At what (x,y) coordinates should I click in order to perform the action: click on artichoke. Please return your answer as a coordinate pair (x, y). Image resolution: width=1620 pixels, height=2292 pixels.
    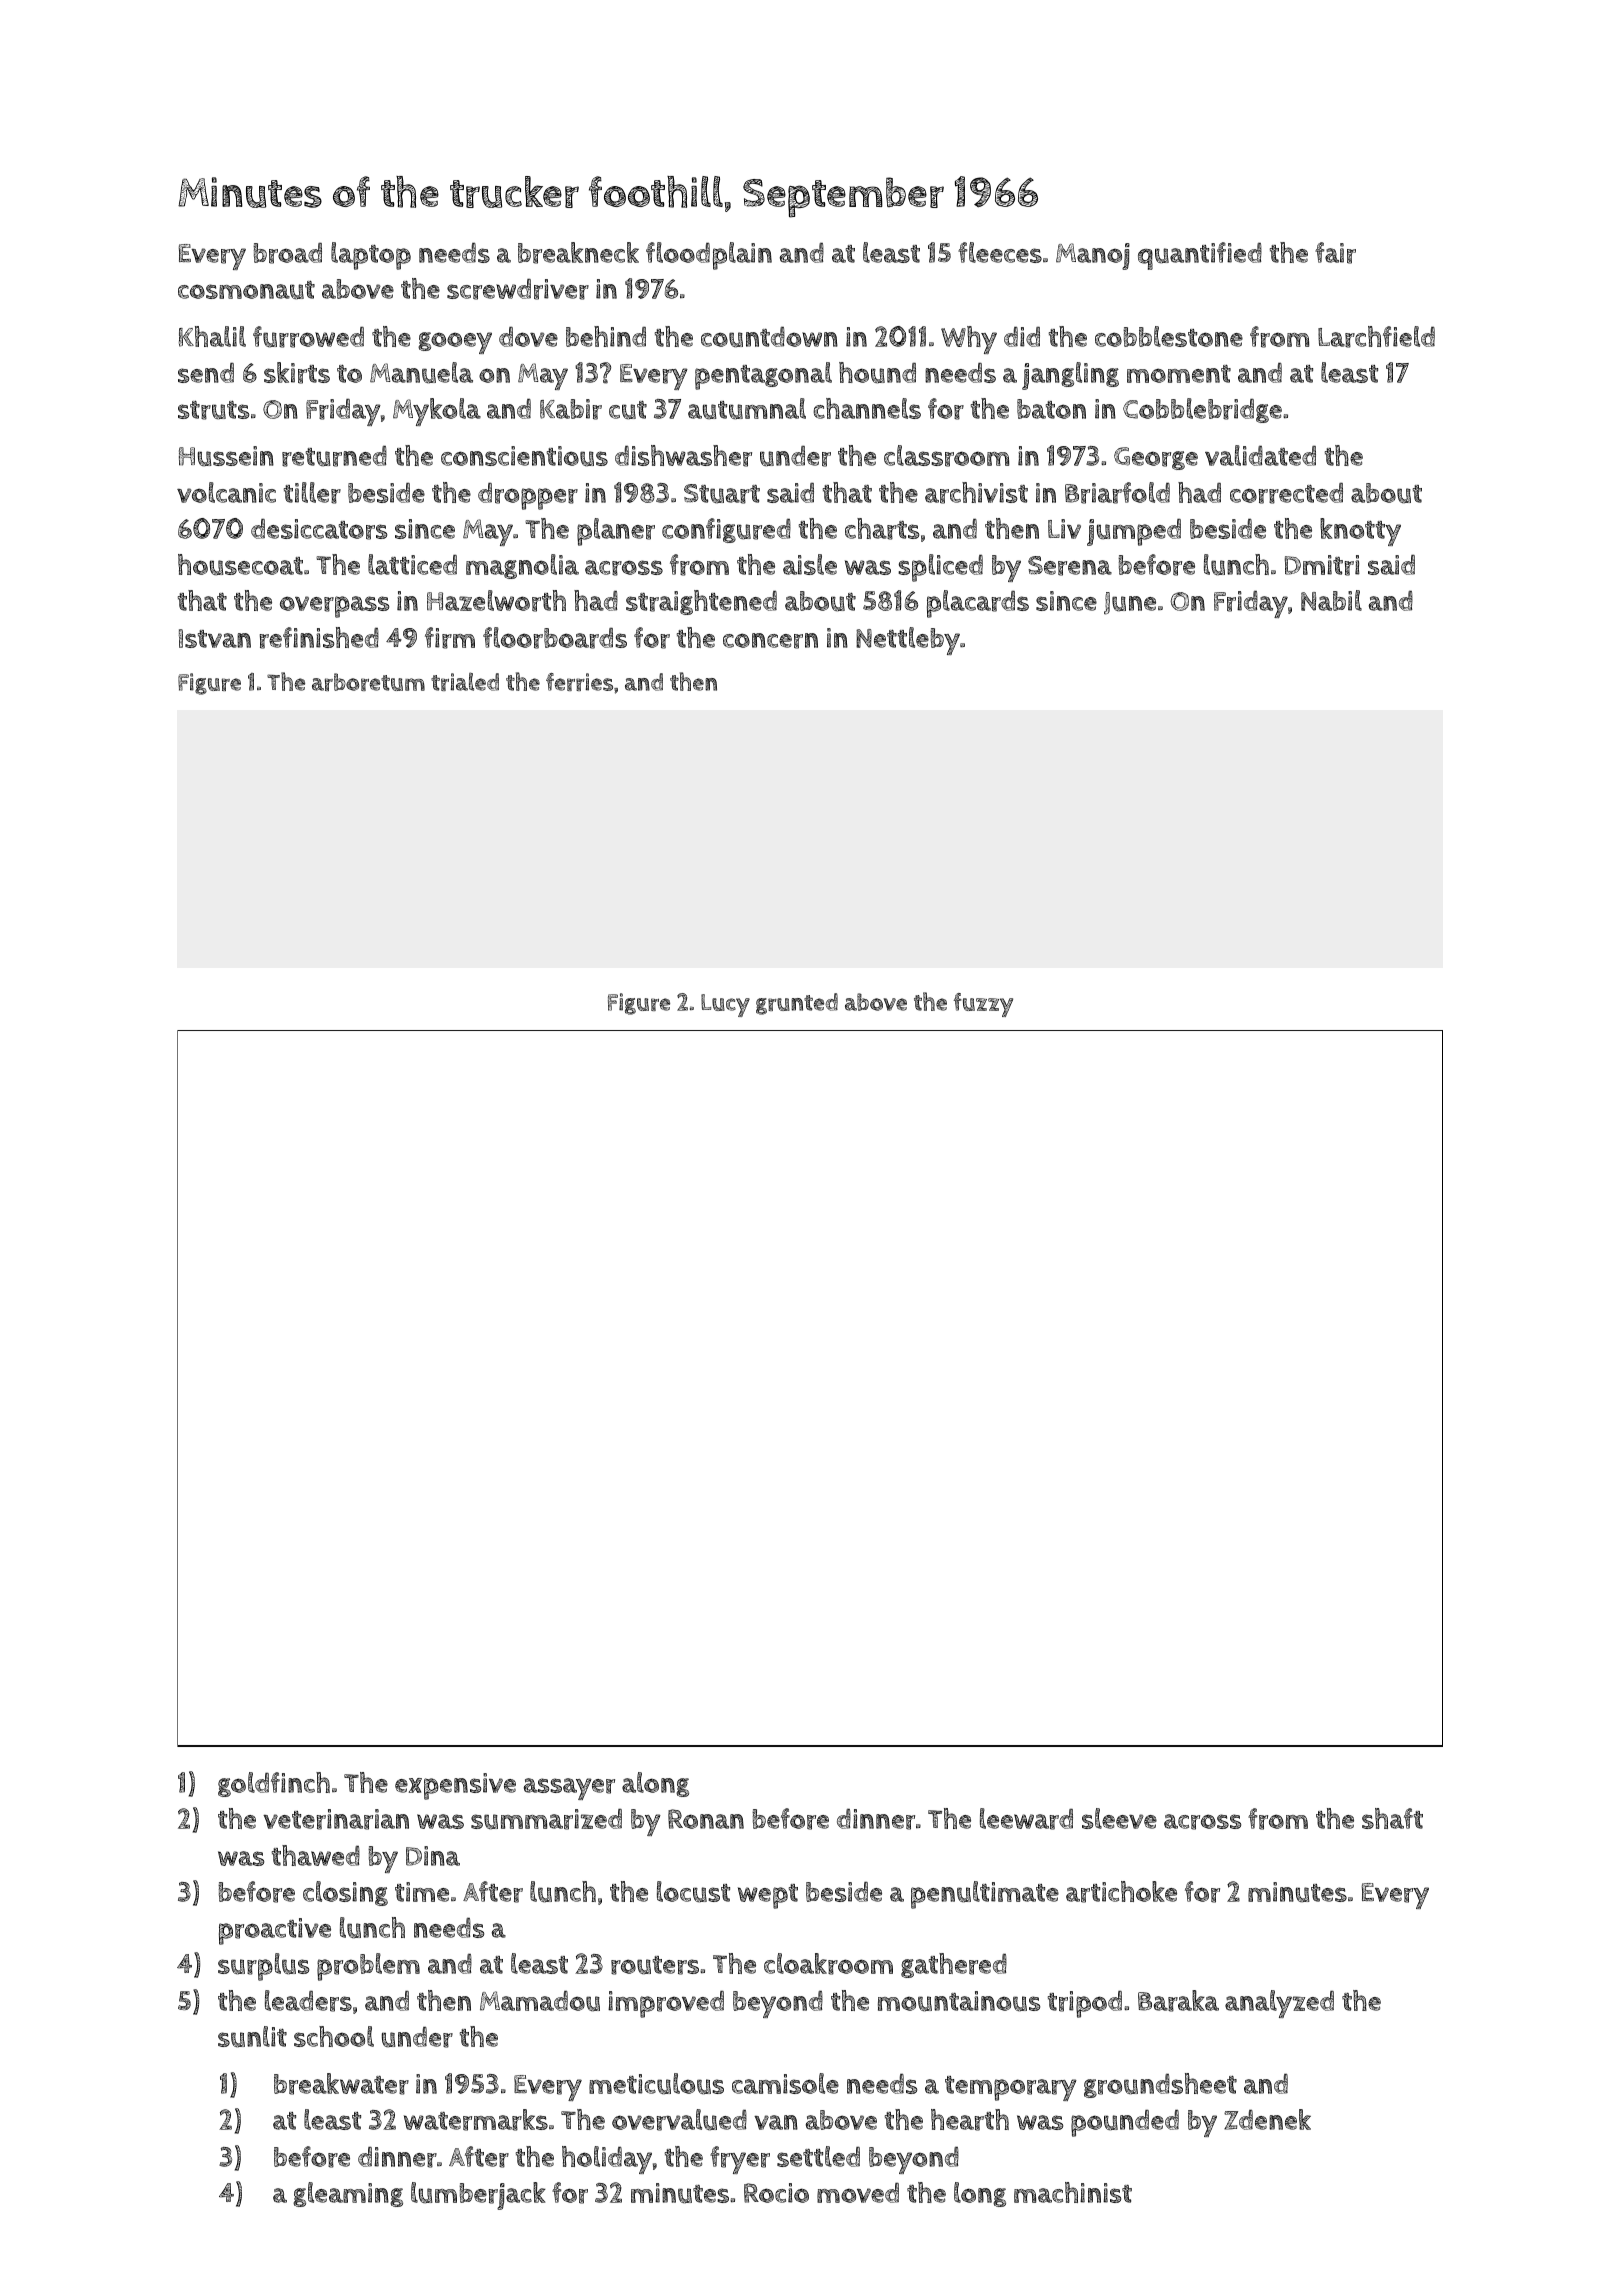
    Looking at the image, I should click on (1121, 1892).
